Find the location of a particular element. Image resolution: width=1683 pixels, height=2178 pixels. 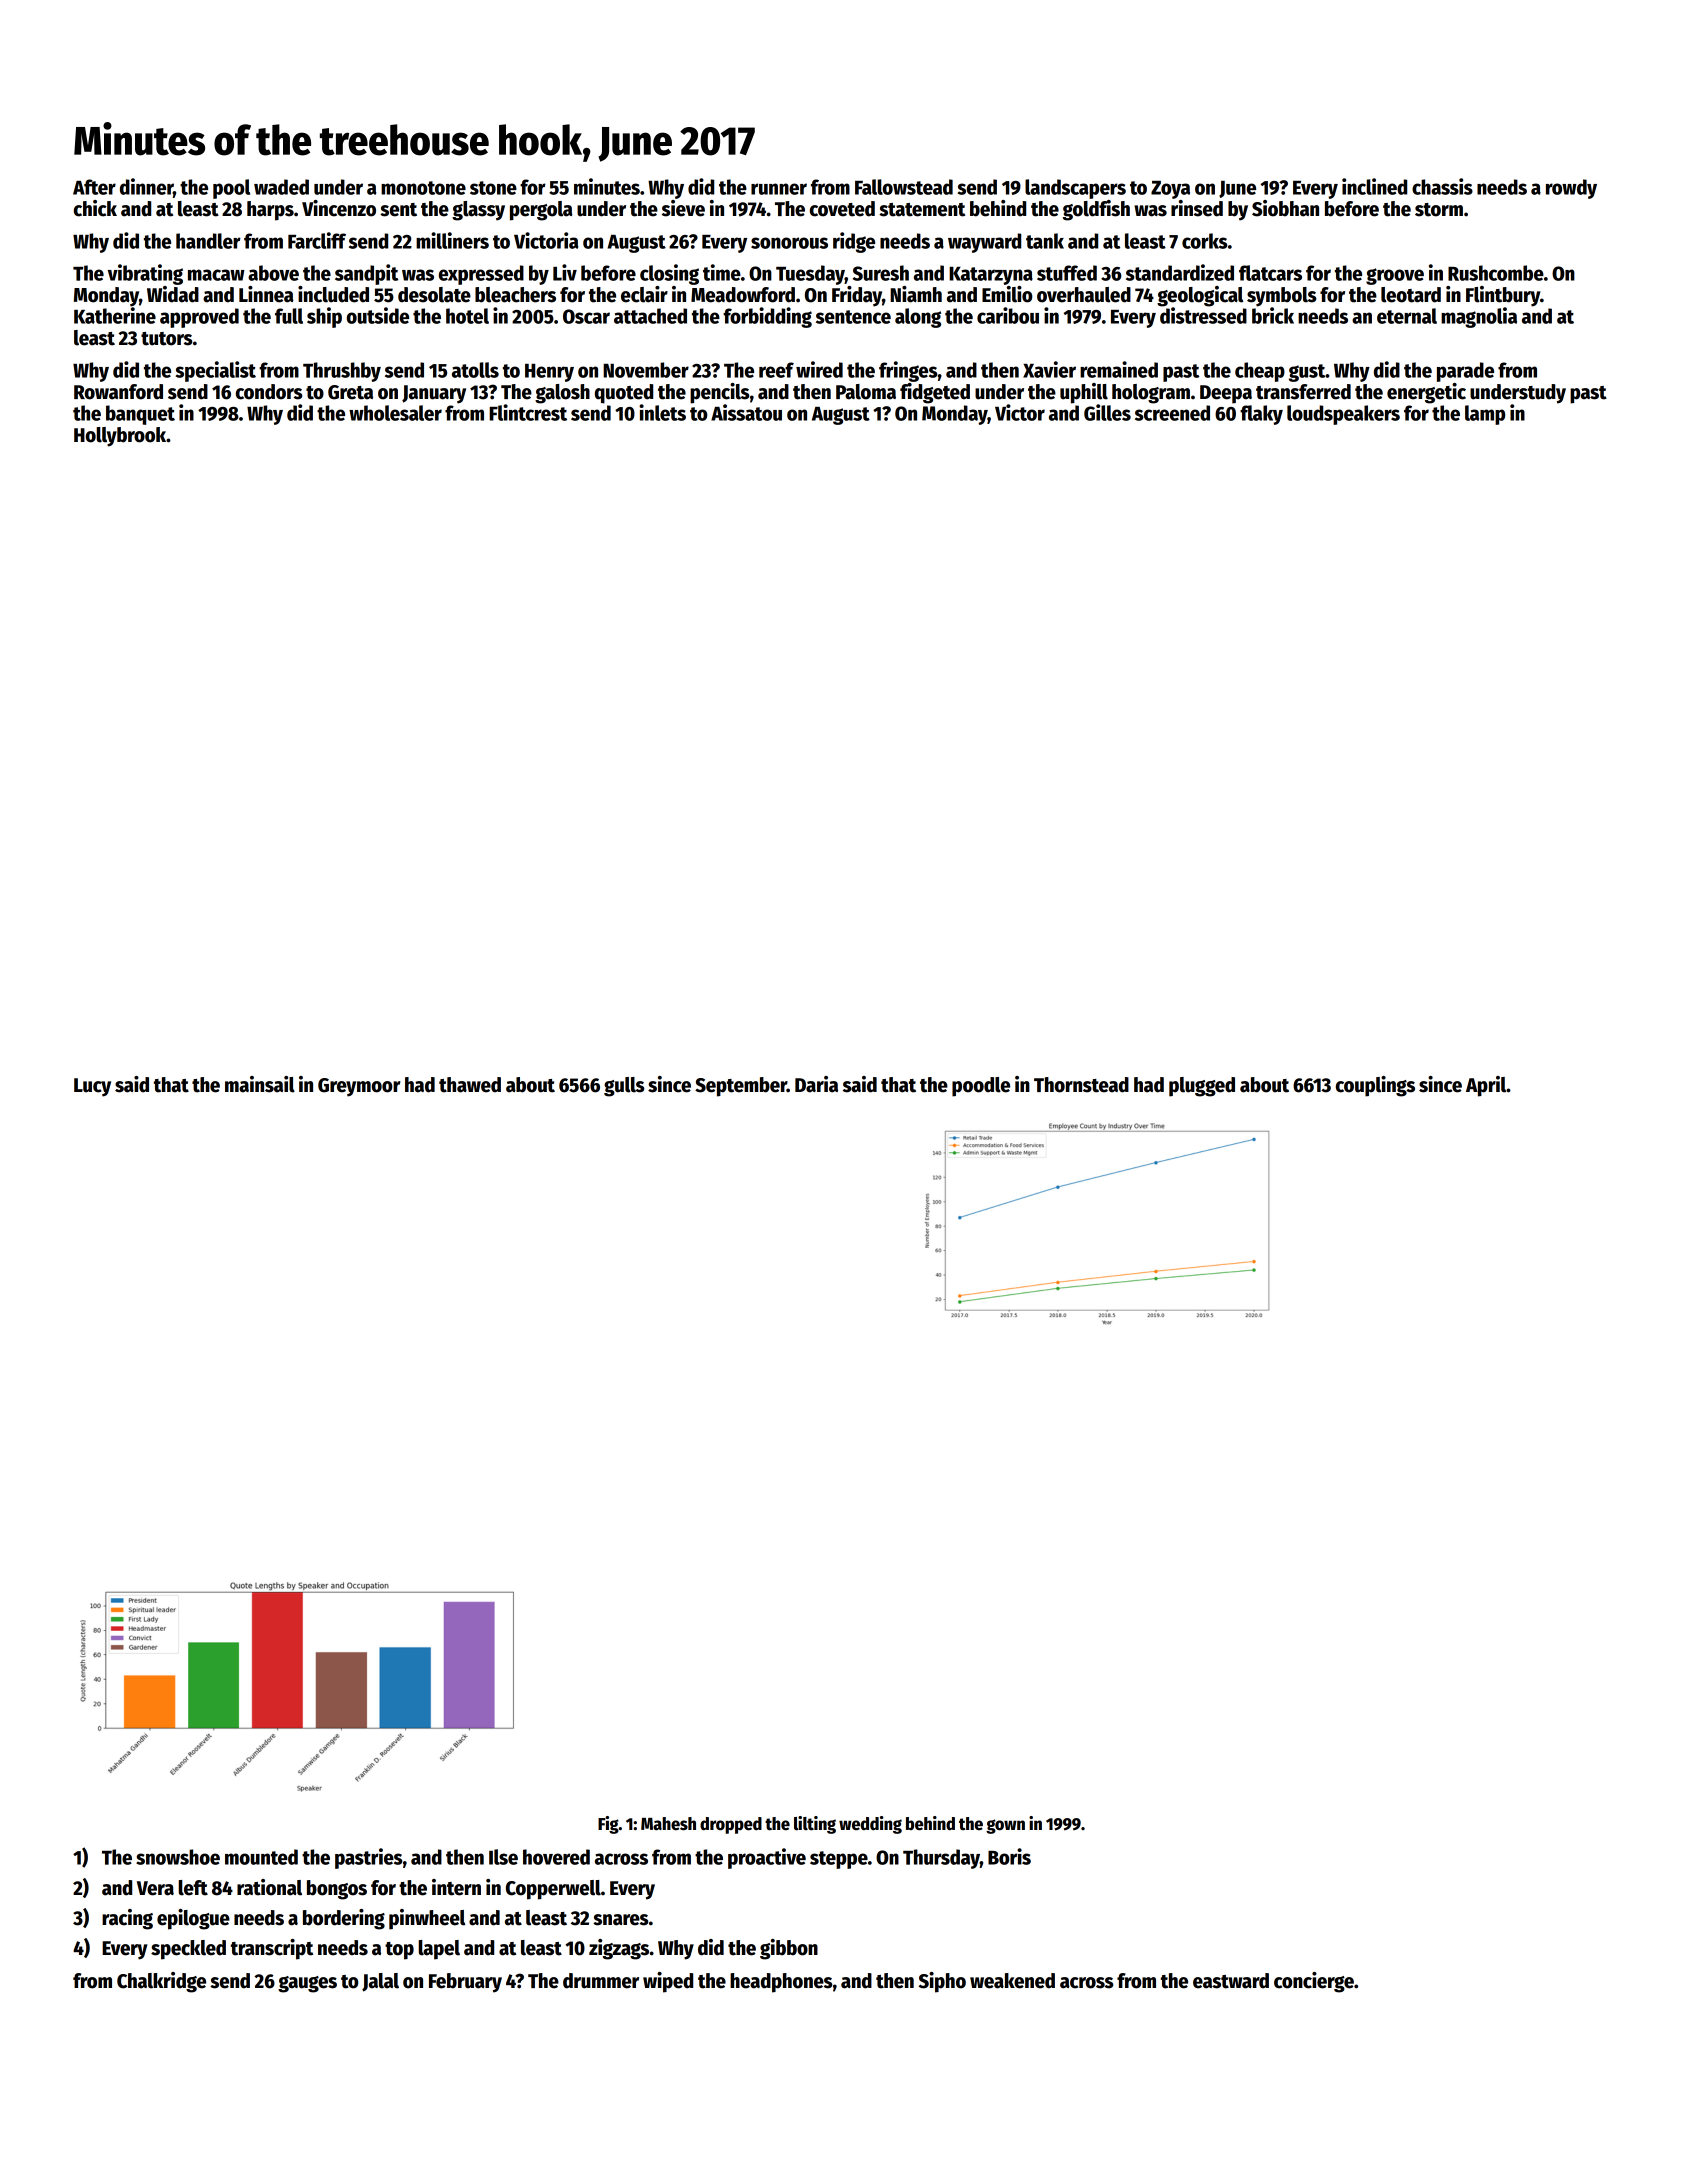

monotone is located at coordinates (423, 188).
